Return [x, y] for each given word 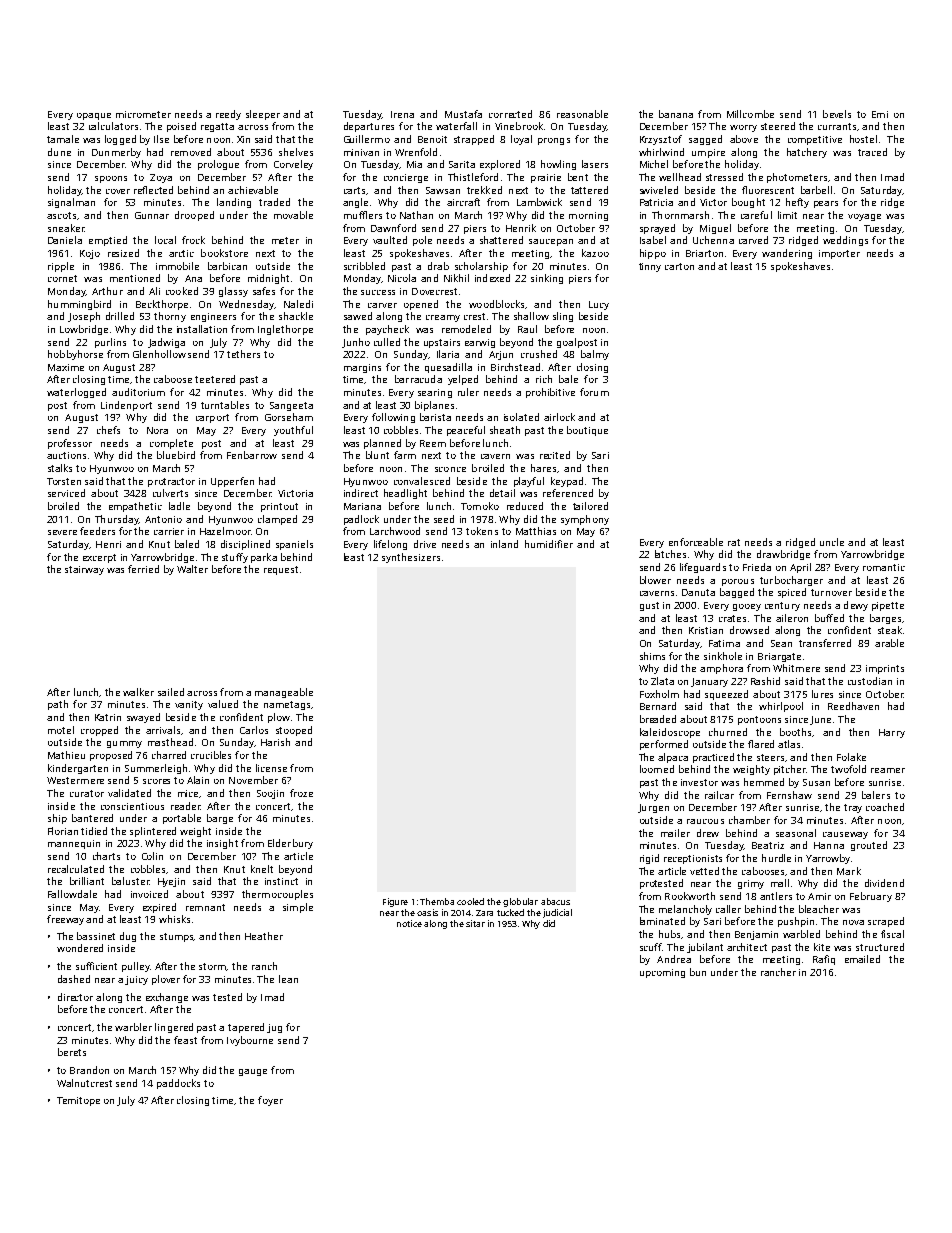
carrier [169, 531]
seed [444, 519]
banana [676, 114]
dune [59, 152]
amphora [721, 669]
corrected [510, 114]
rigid [649, 859]
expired [159, 908]
